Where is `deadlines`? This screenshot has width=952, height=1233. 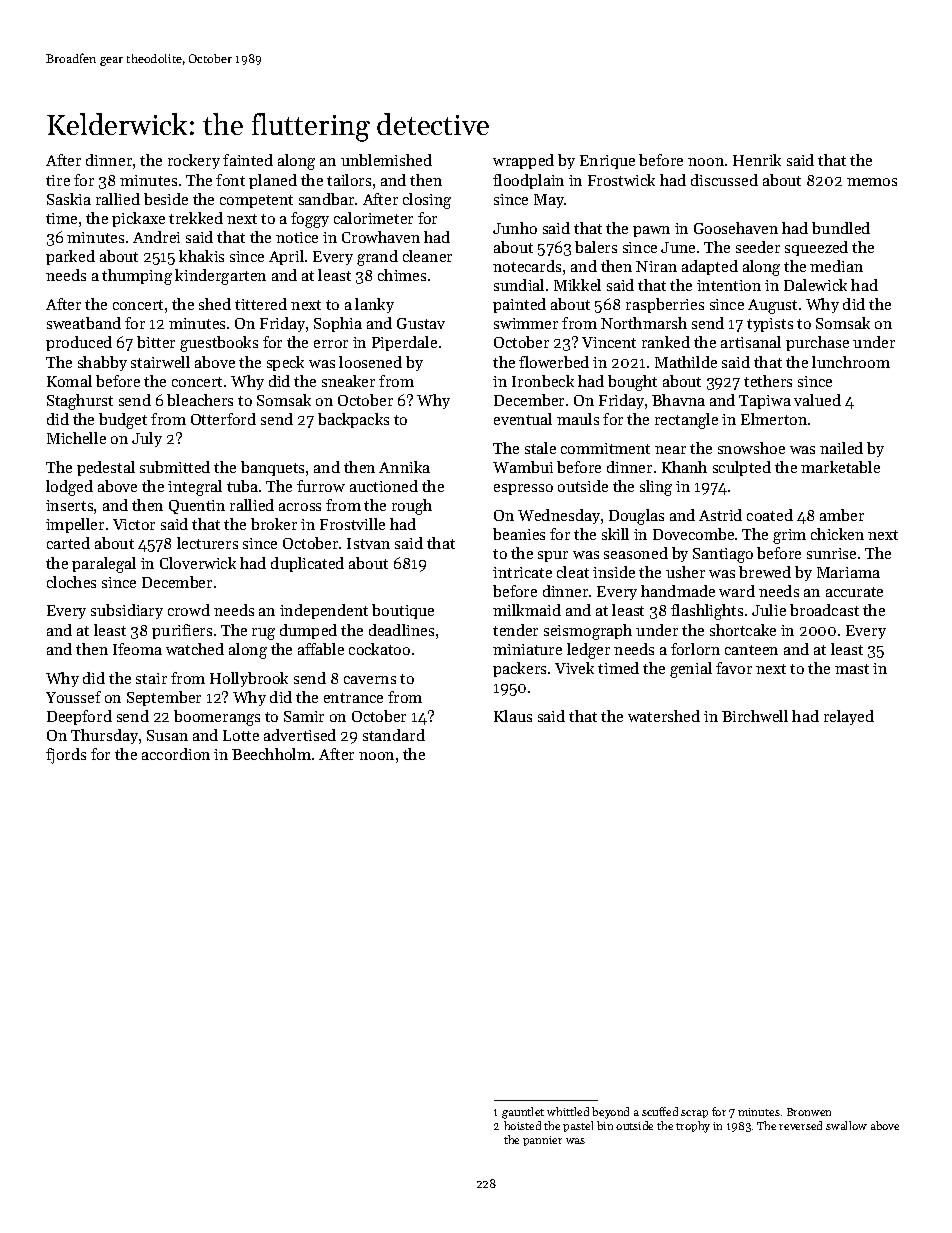
deadlines is located at coordinates (401, 630).
